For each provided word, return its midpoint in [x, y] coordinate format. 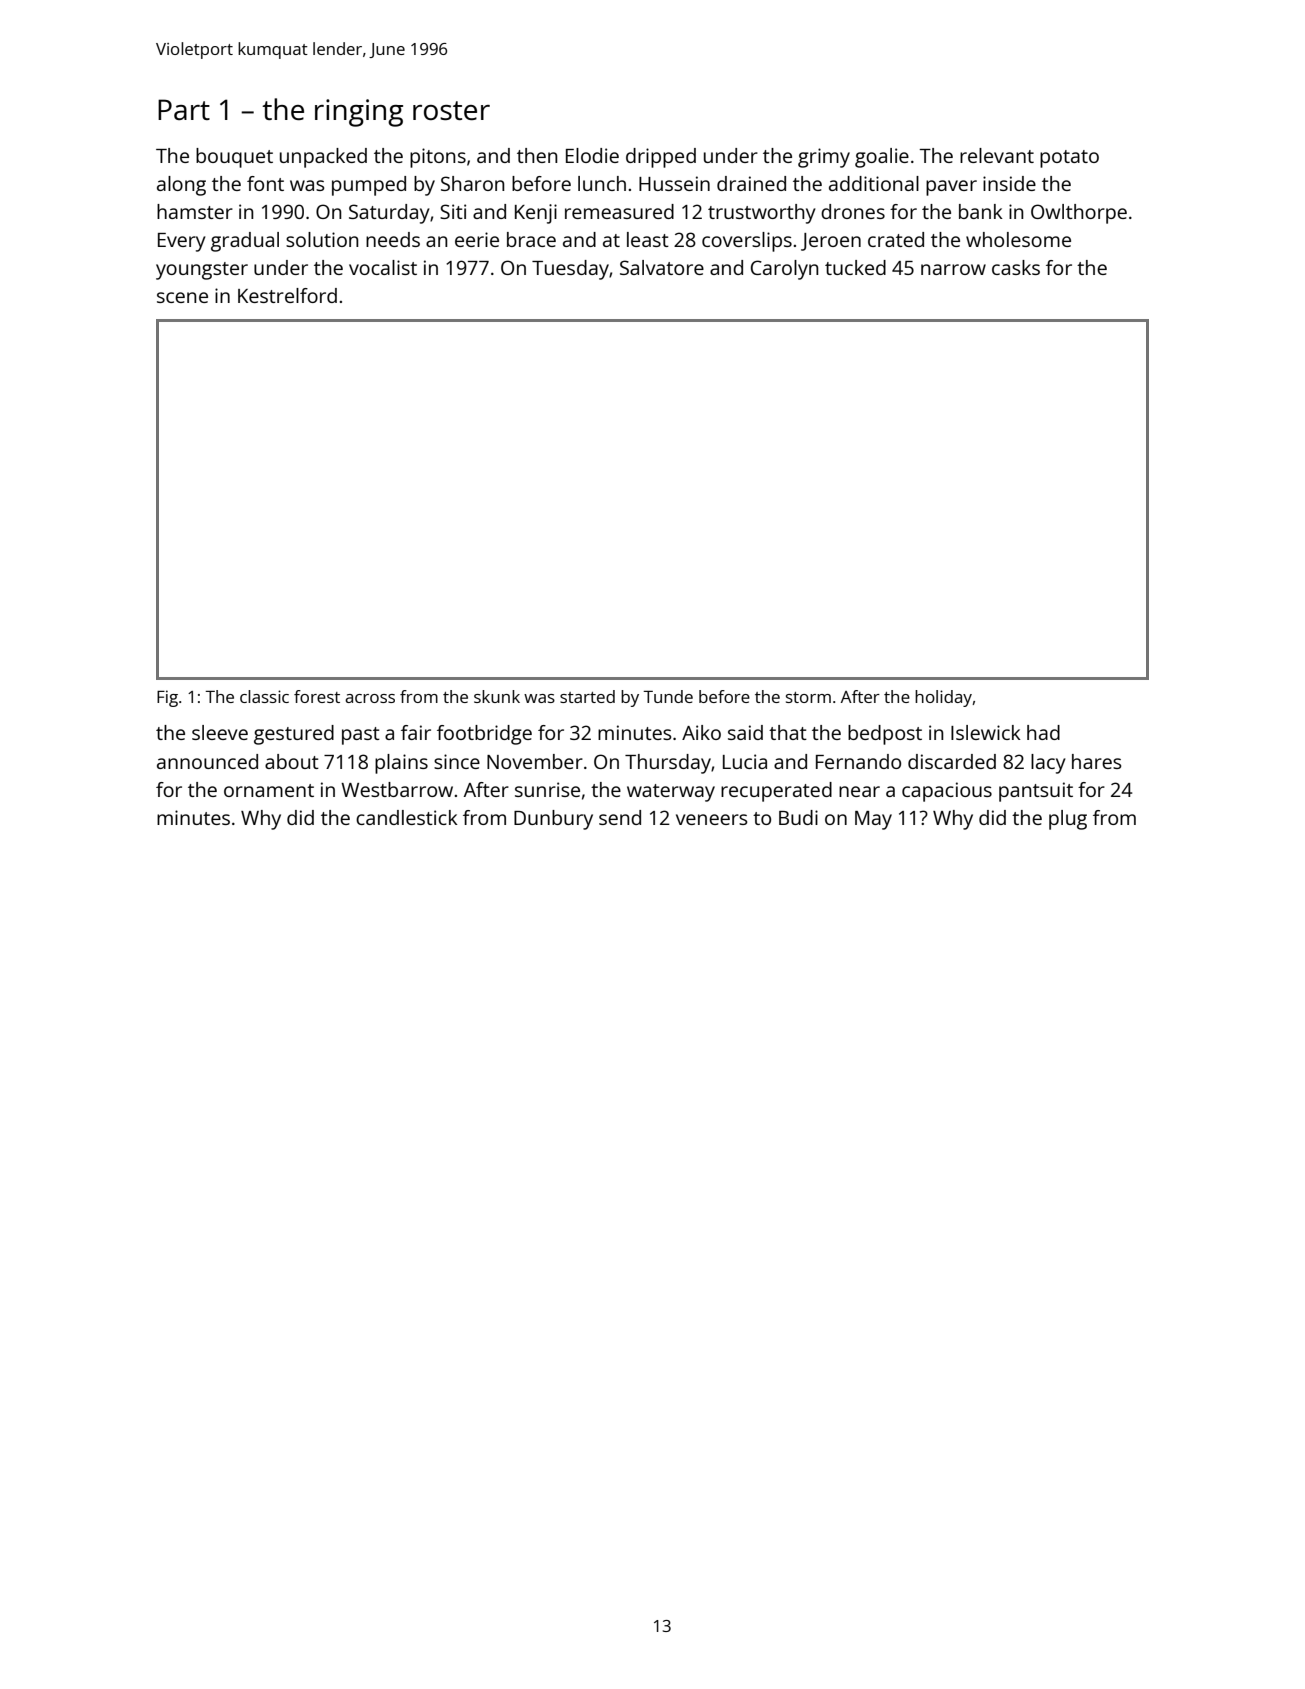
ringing [359, 113]
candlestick [407, 817]
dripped [661, 158]
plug [1068, 820]
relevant [997, 155]
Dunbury [553, 820]
